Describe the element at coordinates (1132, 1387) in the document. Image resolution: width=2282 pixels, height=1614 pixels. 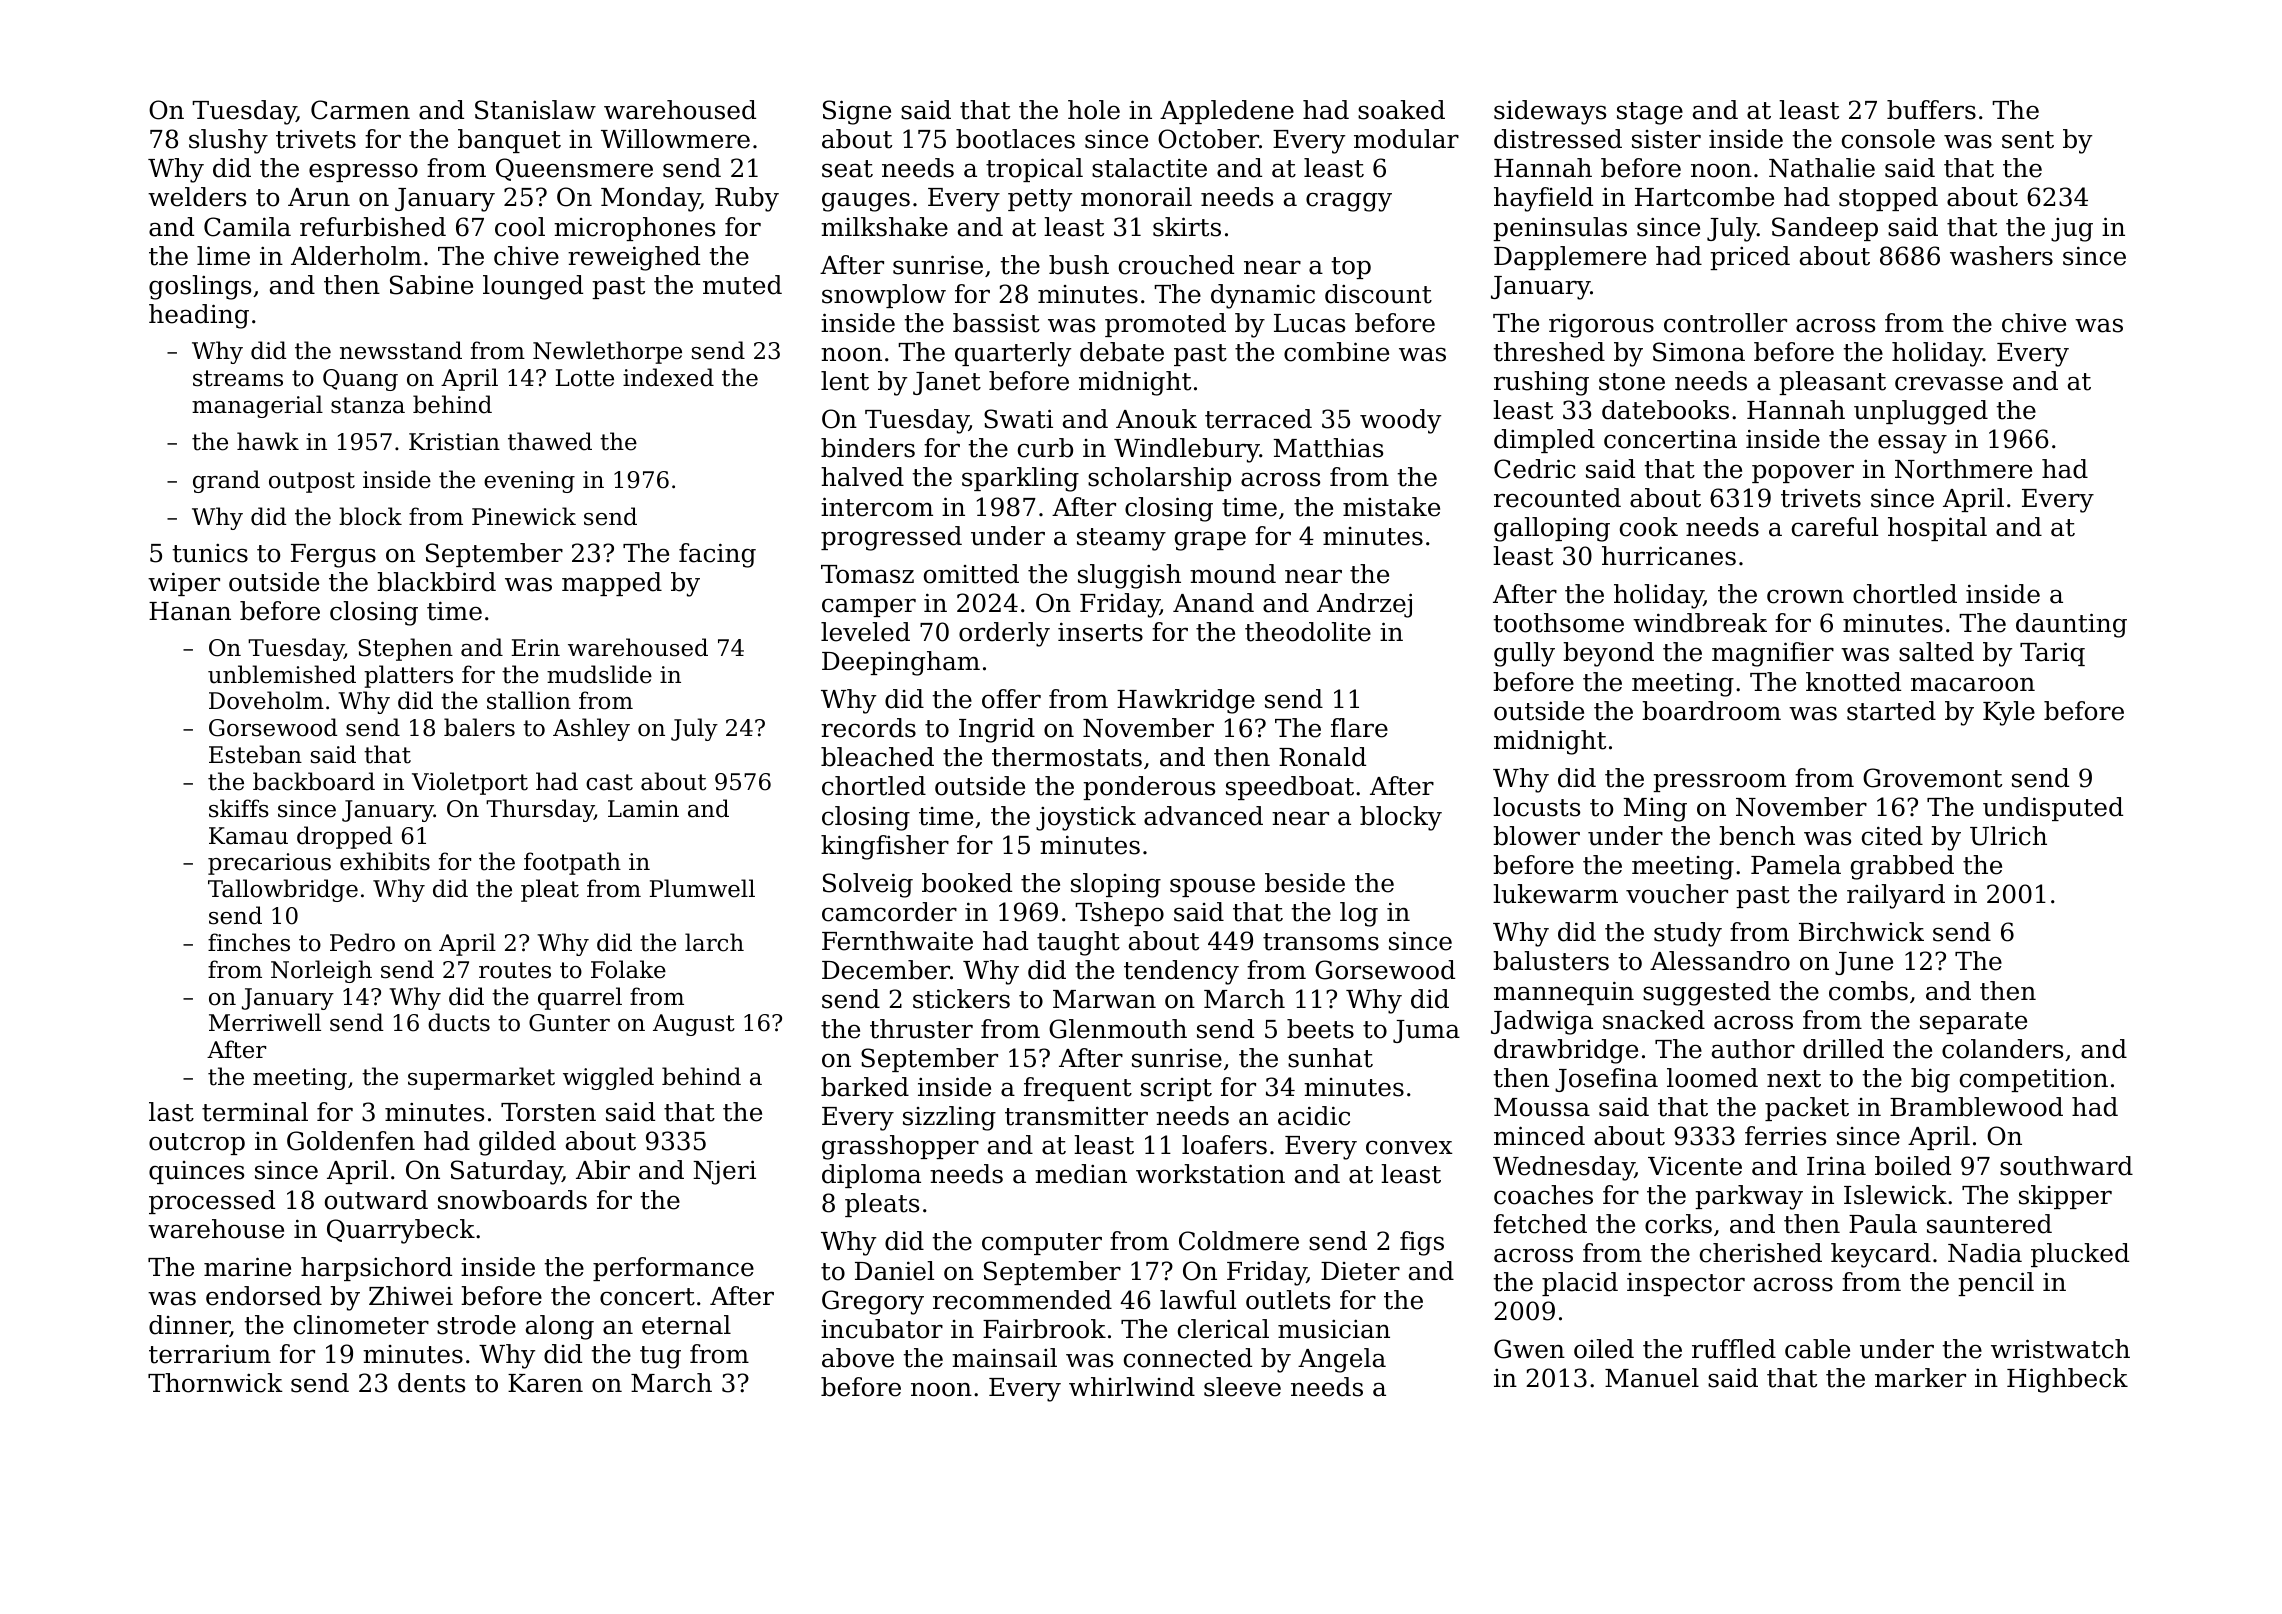
I see `whirlwind` at that location.
